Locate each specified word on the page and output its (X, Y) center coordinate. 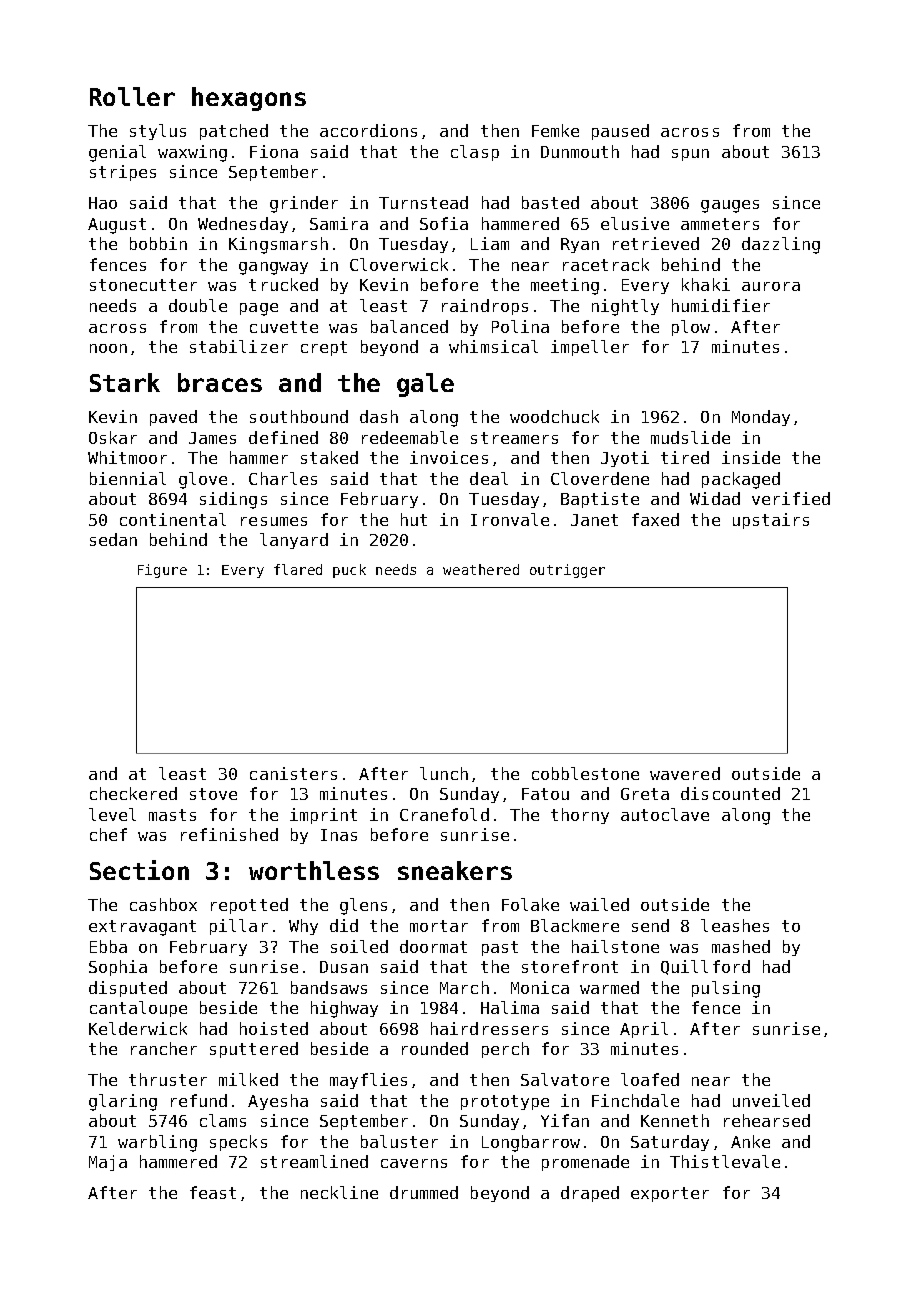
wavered (685, 773)
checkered (133, 793)
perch (505, 1050)
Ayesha (278, 1102)
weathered (481, 569)
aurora (771, 286)
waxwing (192, 153)
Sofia (444, 223)
